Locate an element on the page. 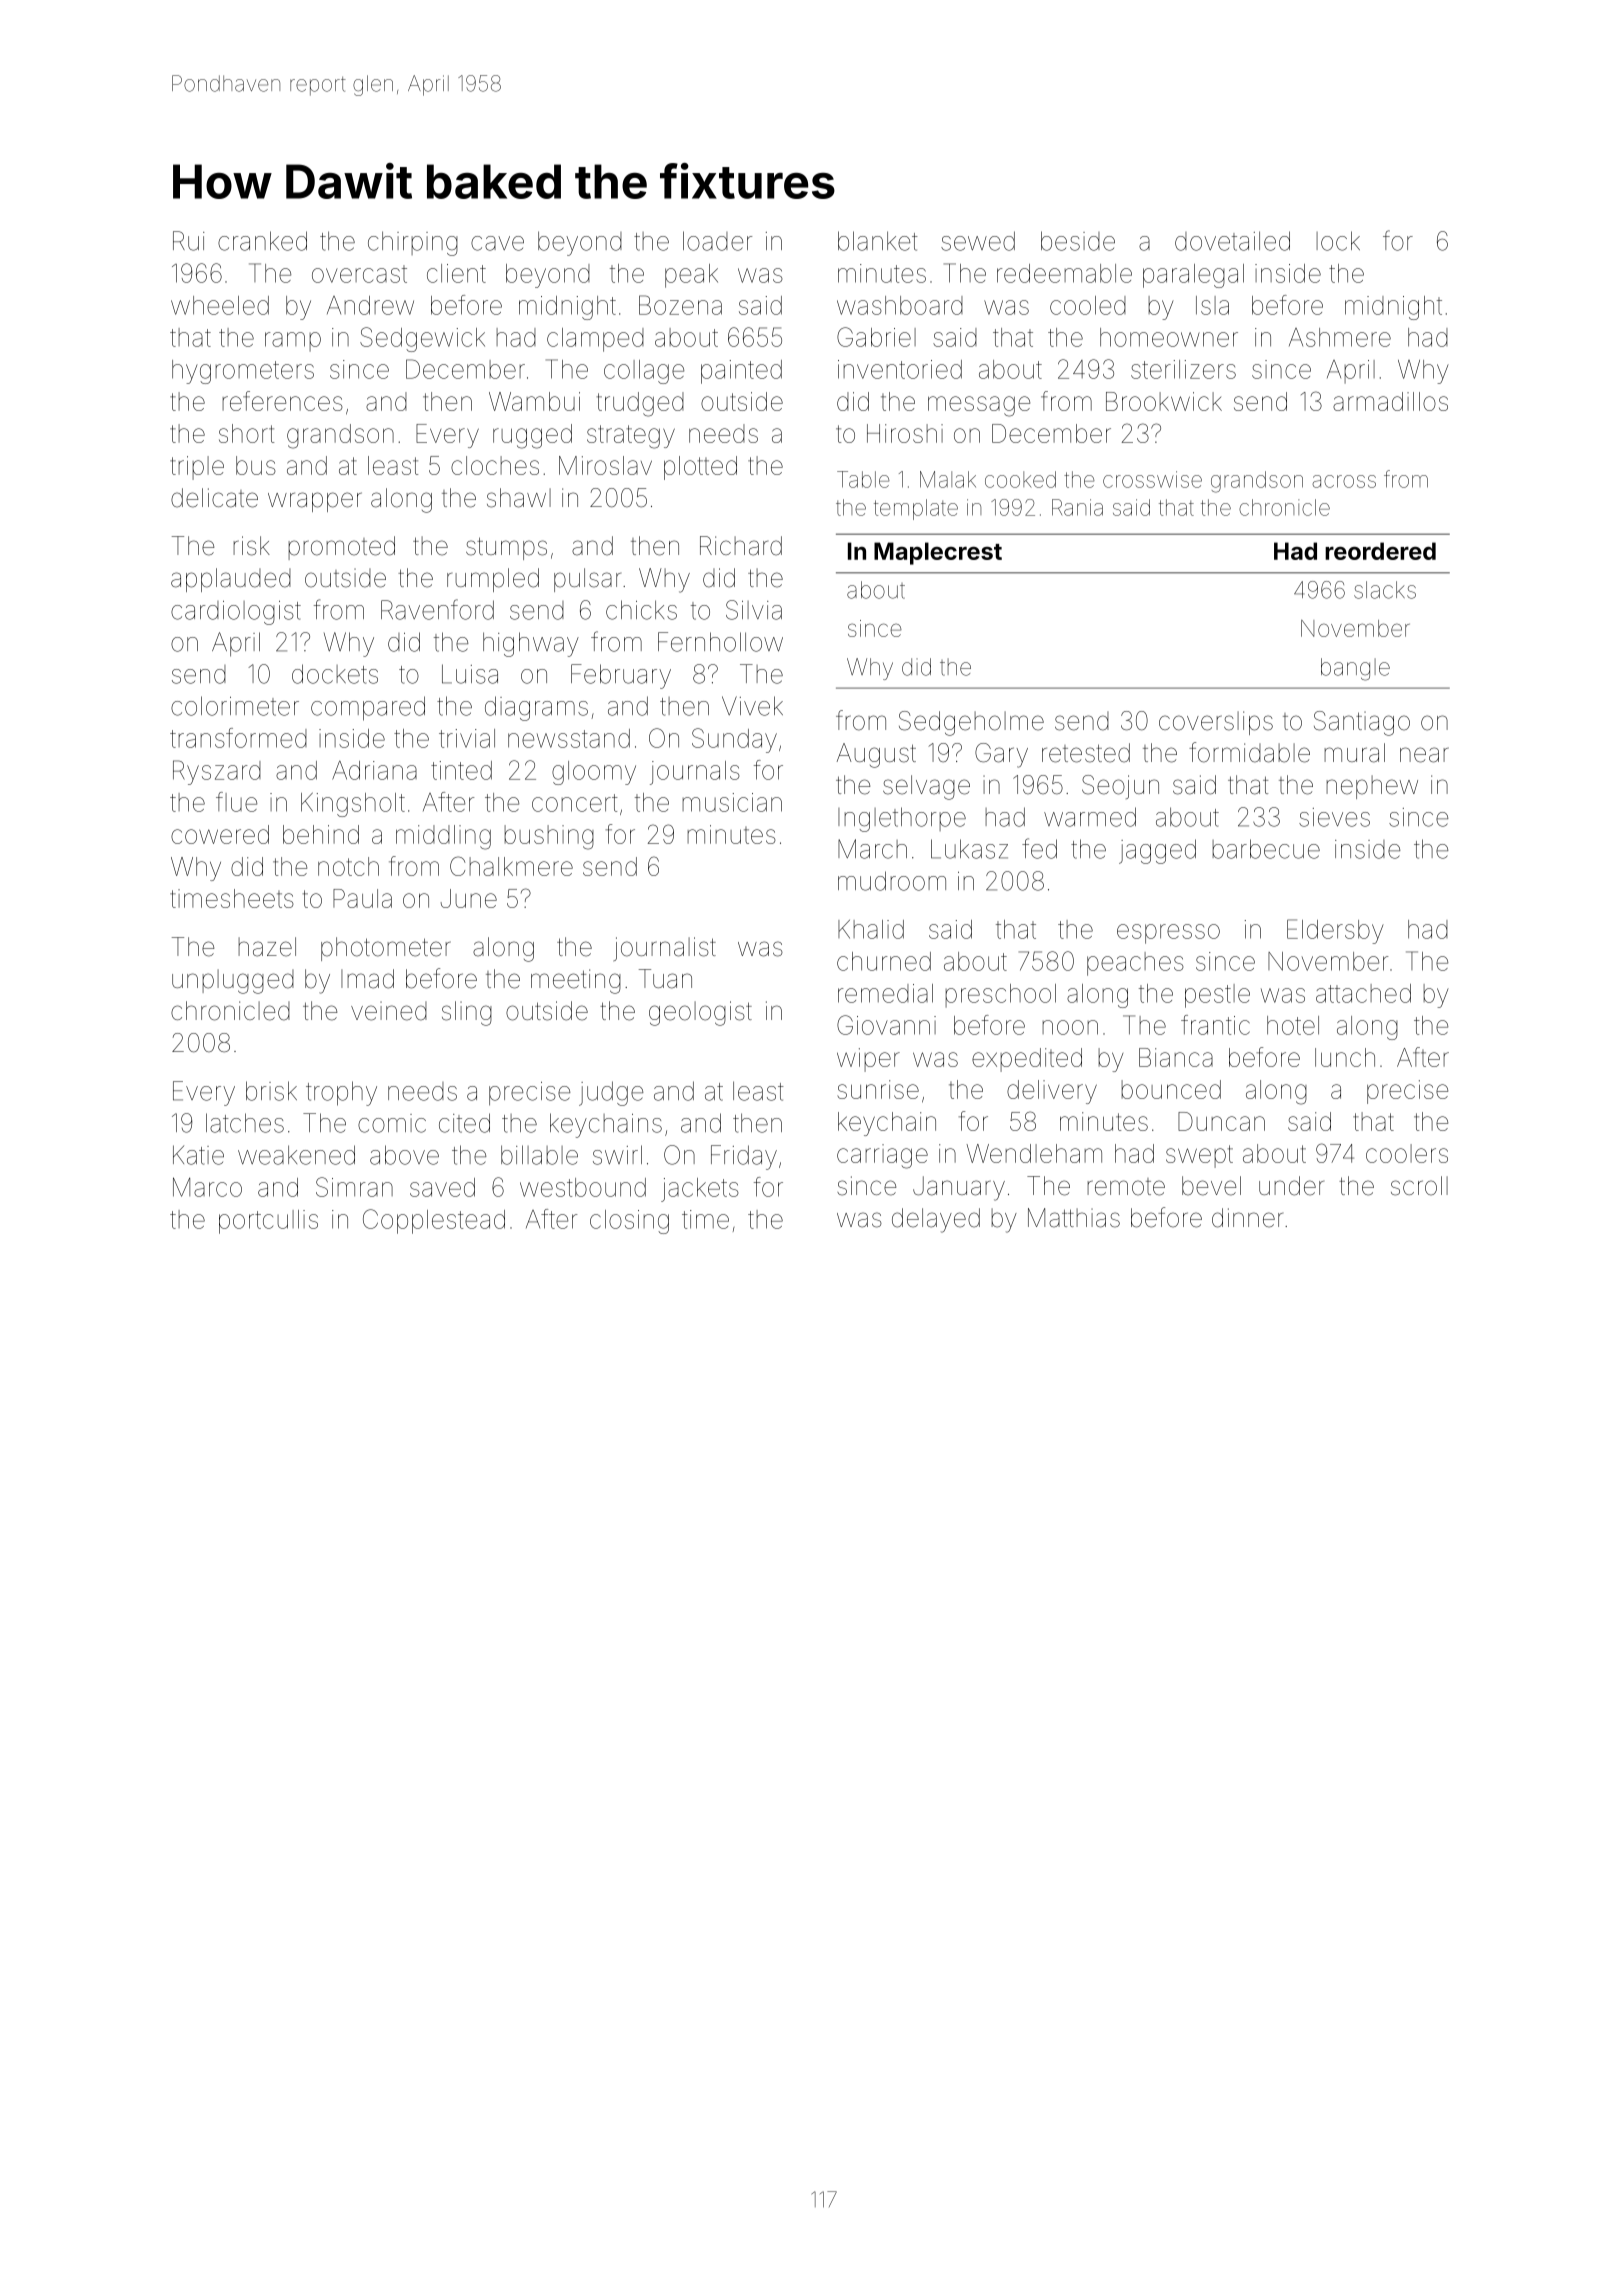 The width and height of the document is (1620, 2292). washboard is located at coordinates (900, 305).
